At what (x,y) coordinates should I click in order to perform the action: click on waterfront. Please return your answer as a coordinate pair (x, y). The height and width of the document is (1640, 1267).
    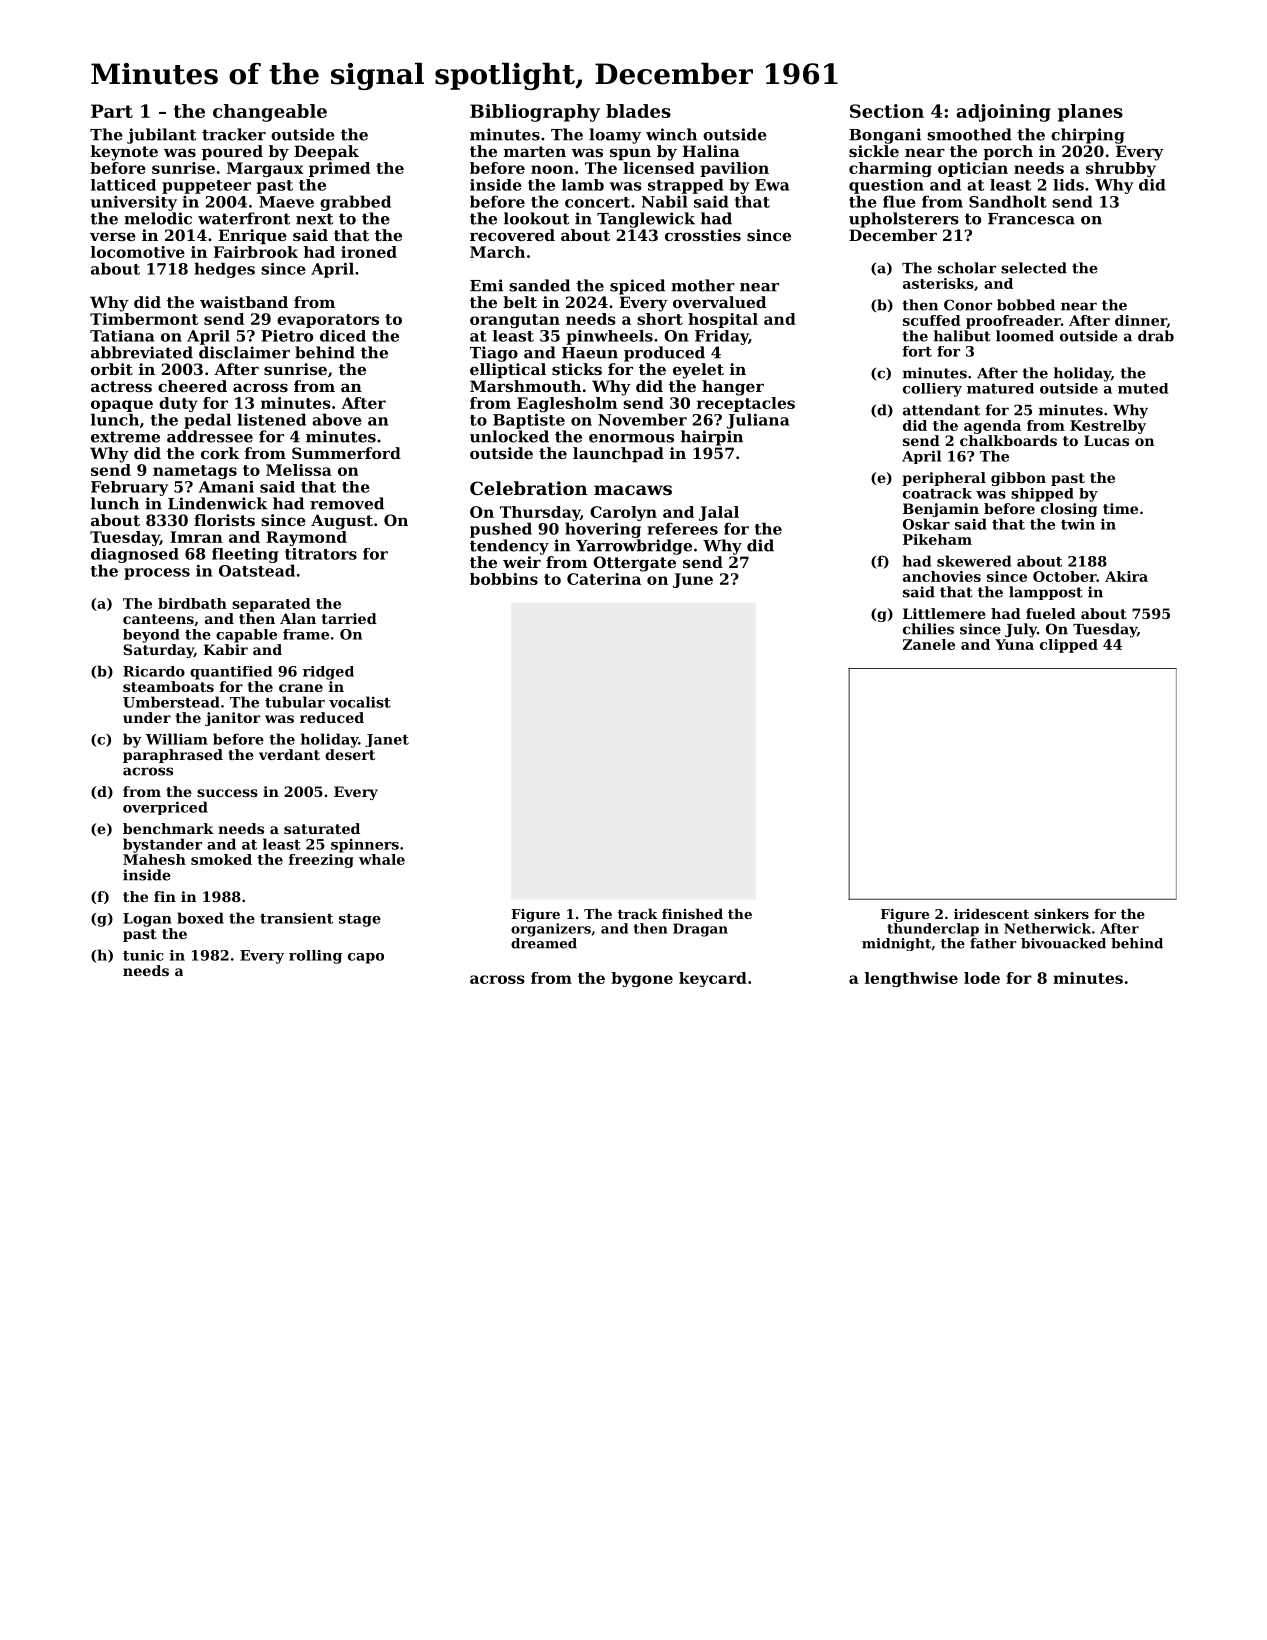
    Looking at the image, I should click on (244, 218).
